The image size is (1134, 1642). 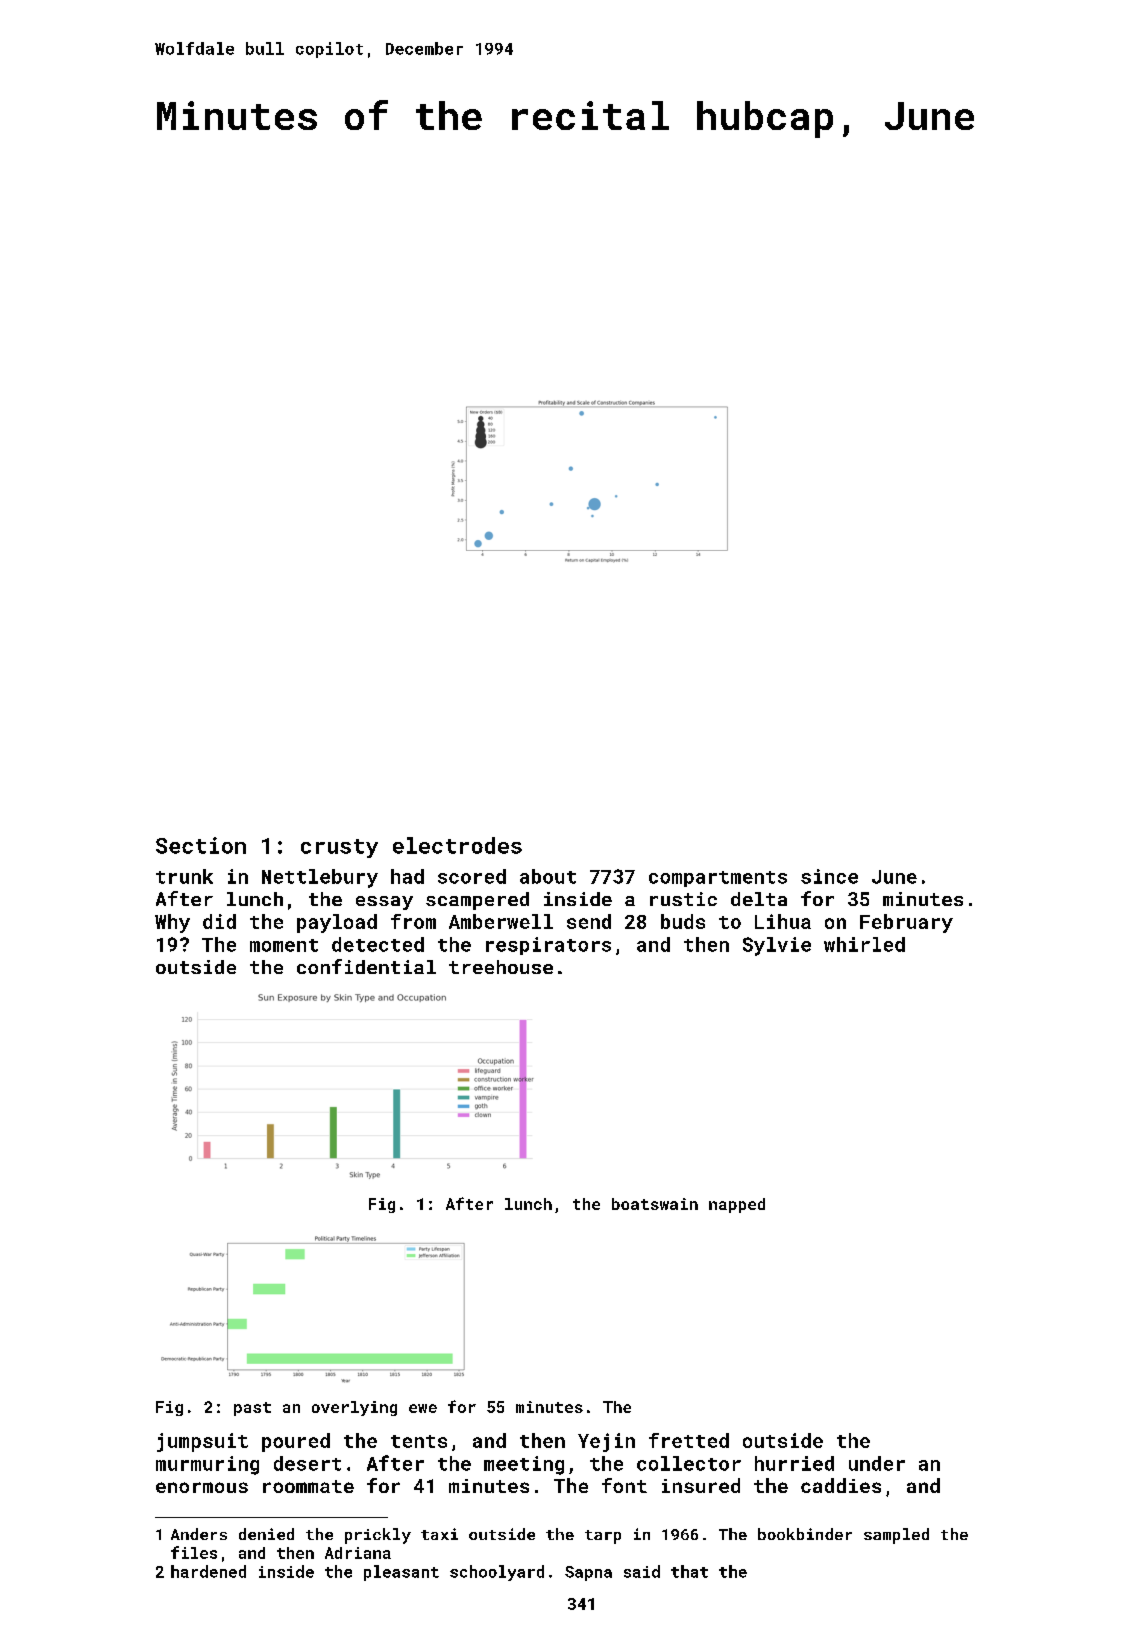 I want to click on boatswain, so click(x=655, y=1204).
